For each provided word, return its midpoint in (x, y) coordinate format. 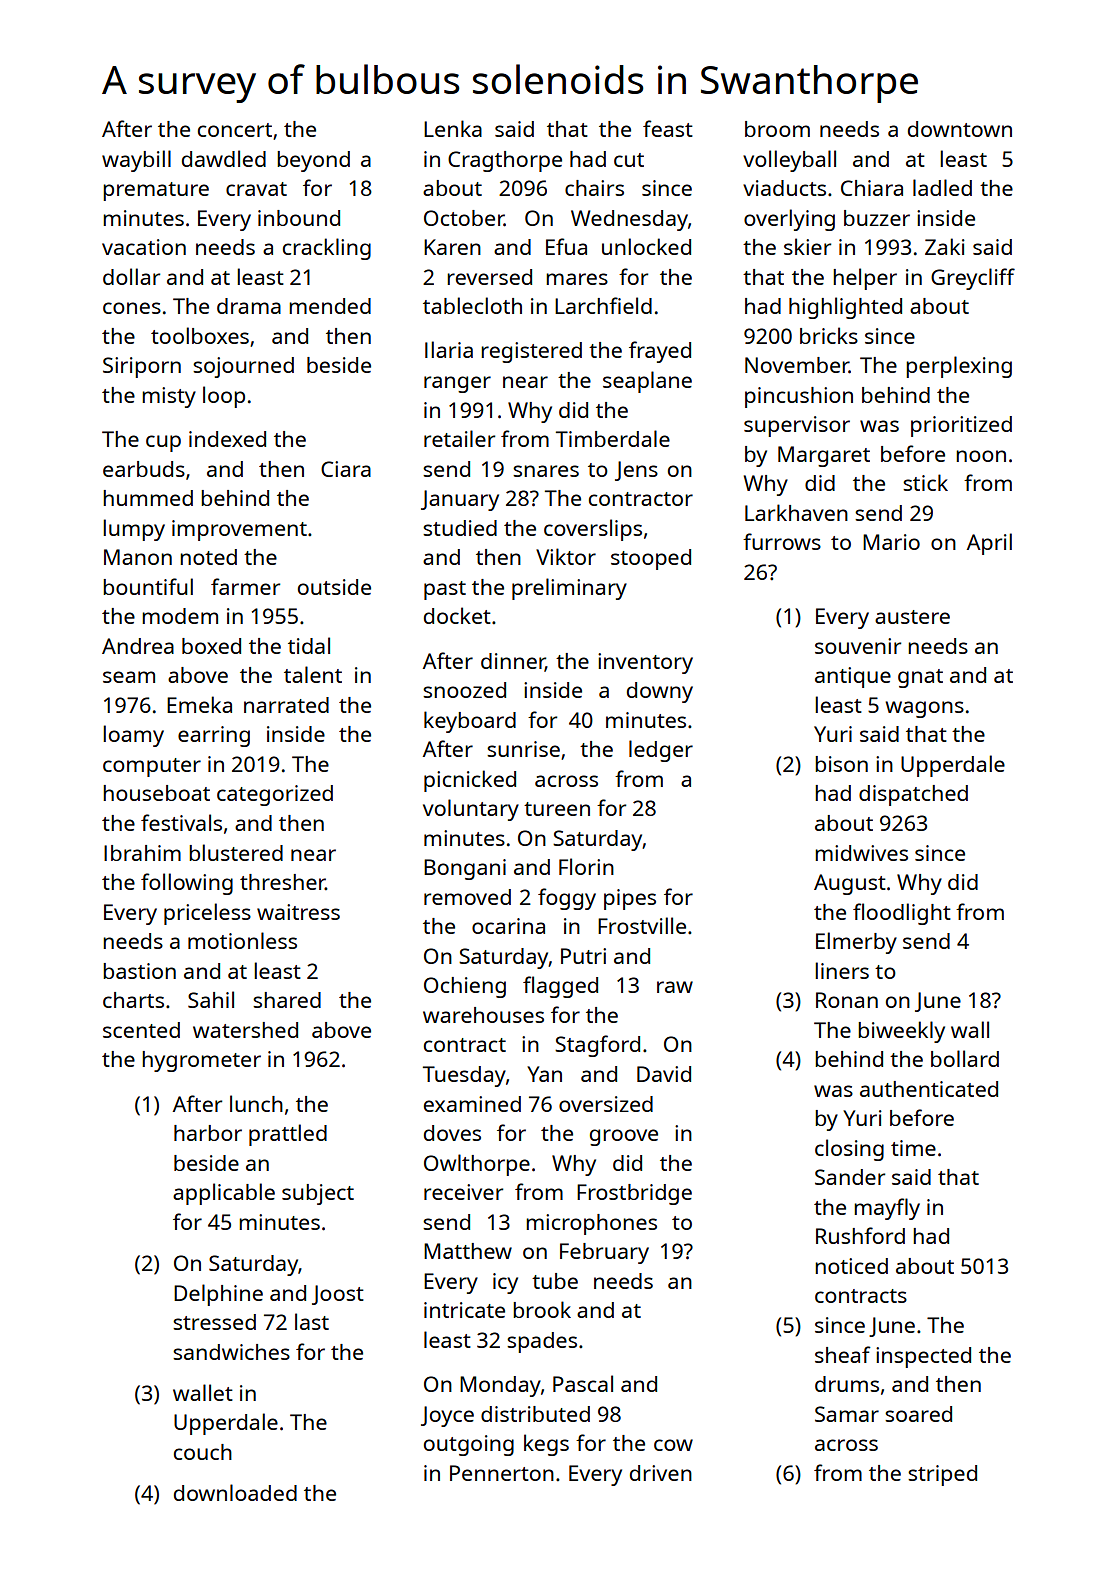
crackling (327, 249)
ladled (942, 187)
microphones (591, 1224)
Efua (566, 246)
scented (141, 1030)
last (312, 1321)
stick (925, 482)
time (913, 1148)
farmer (245, 586)
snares (546, 471)
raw (675, 987)
